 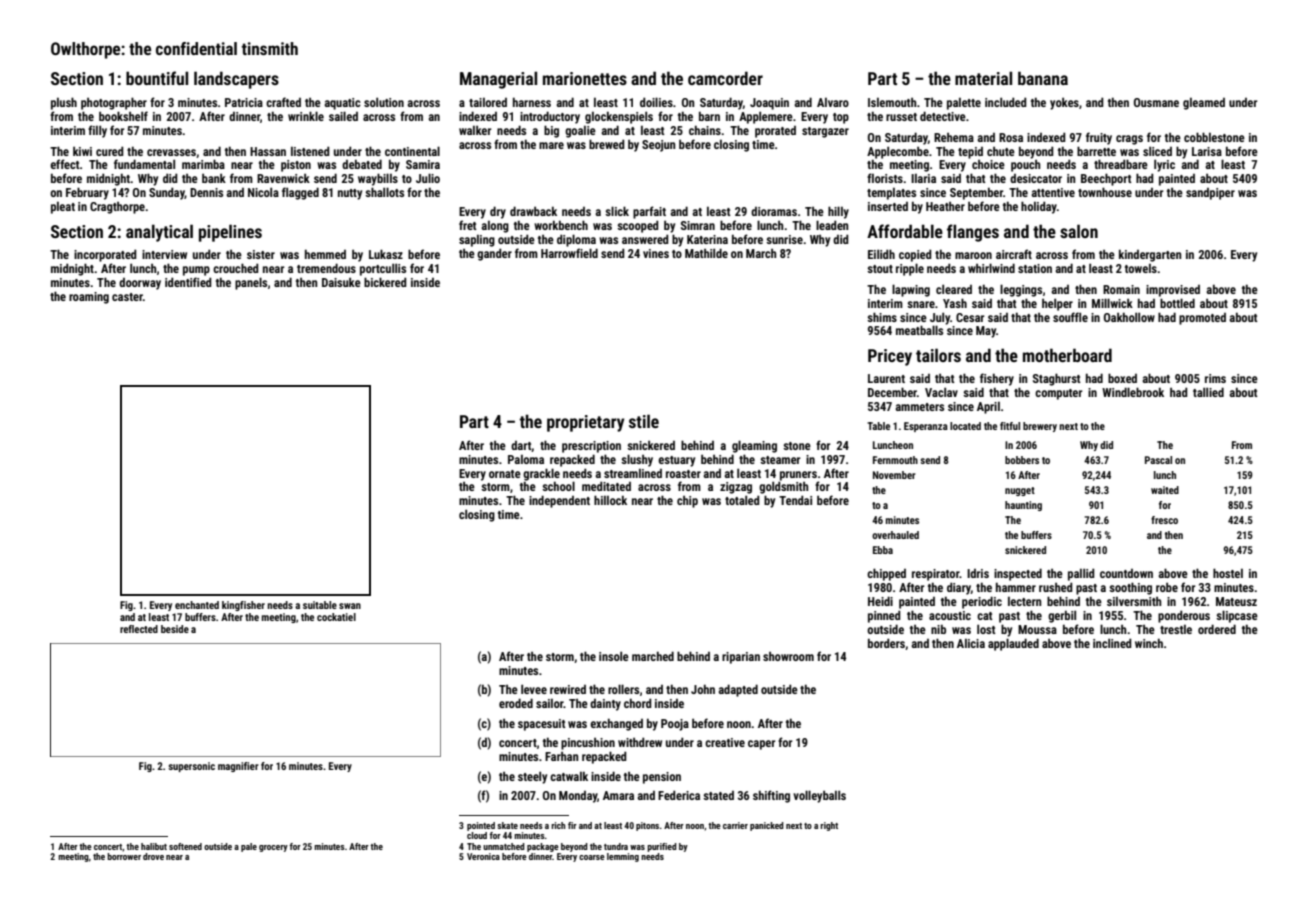 What do you see at coordinates (1208, 392) in the page?
I see `tallied` at bounding box center [1208, 392].
